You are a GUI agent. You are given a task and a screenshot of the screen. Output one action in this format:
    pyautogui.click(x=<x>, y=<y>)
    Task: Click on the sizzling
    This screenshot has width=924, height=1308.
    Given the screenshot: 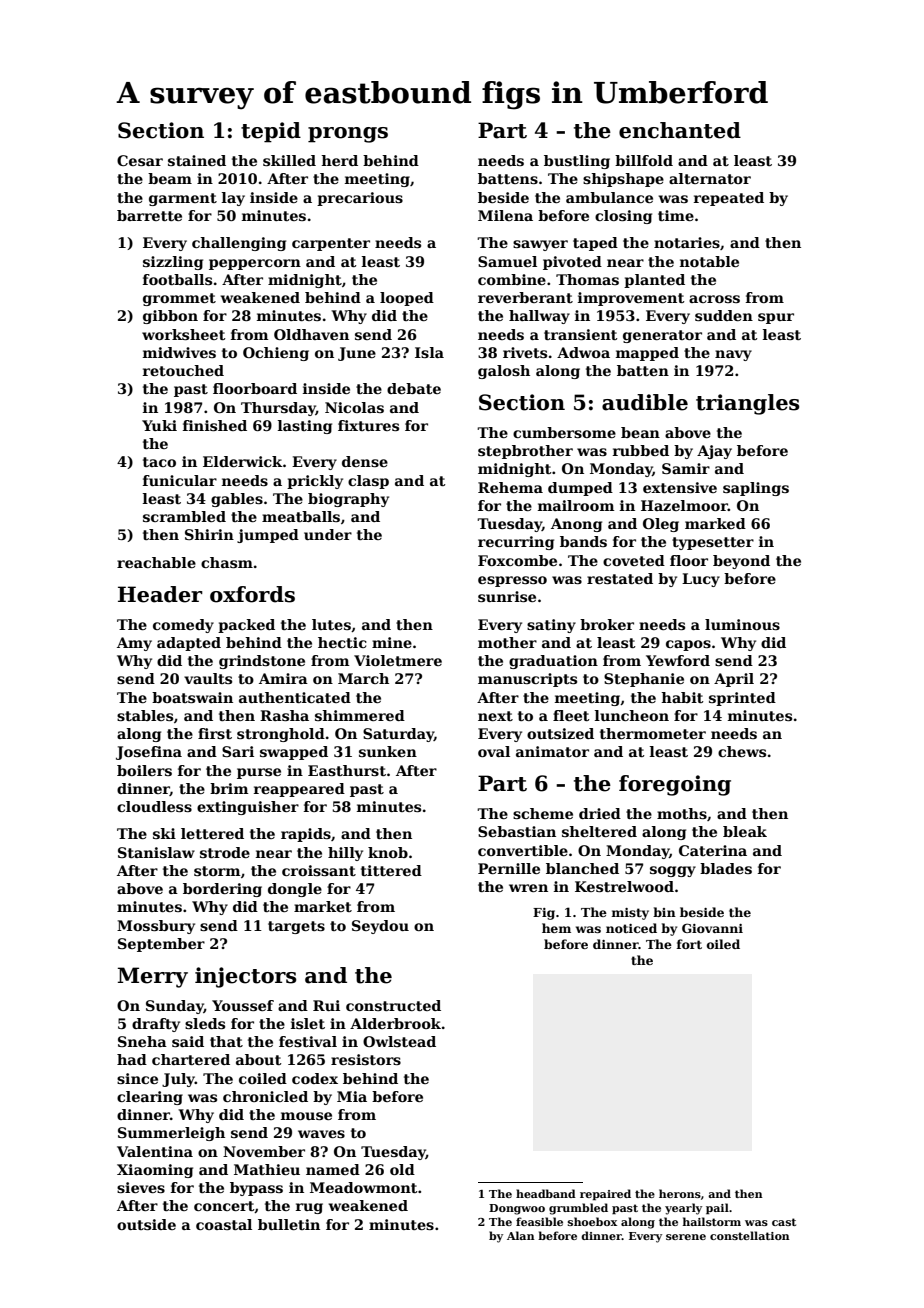 What is the action you would take?
    pyautogui.click(x=173, y=263)
